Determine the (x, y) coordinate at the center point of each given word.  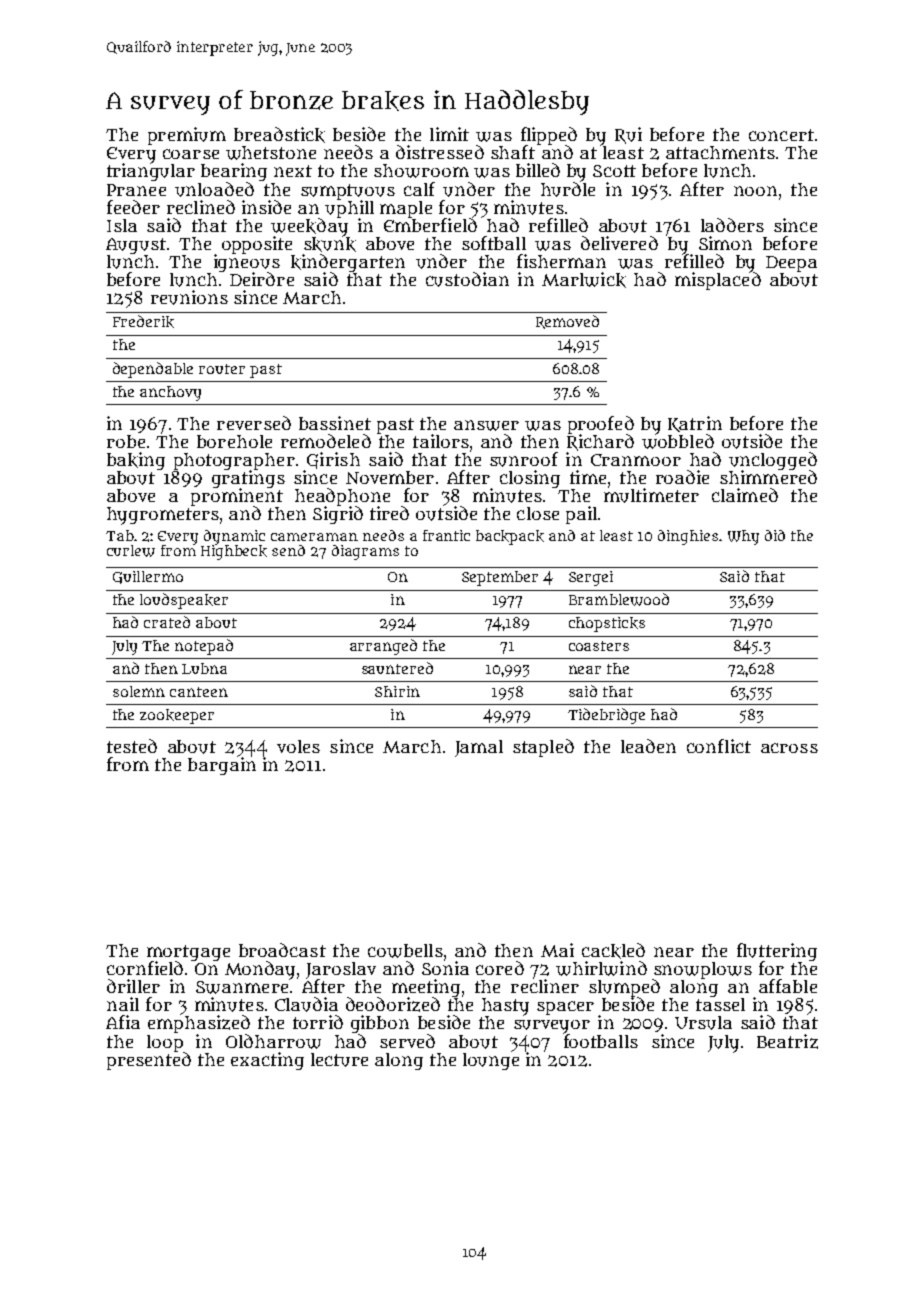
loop (165, 1043)
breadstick (279, 135)
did (775, 535)
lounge (491, 1061)
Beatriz (787, 1041)
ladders (732, 225)
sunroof (524, 459)
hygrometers (163, 516)
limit (449, 134)
